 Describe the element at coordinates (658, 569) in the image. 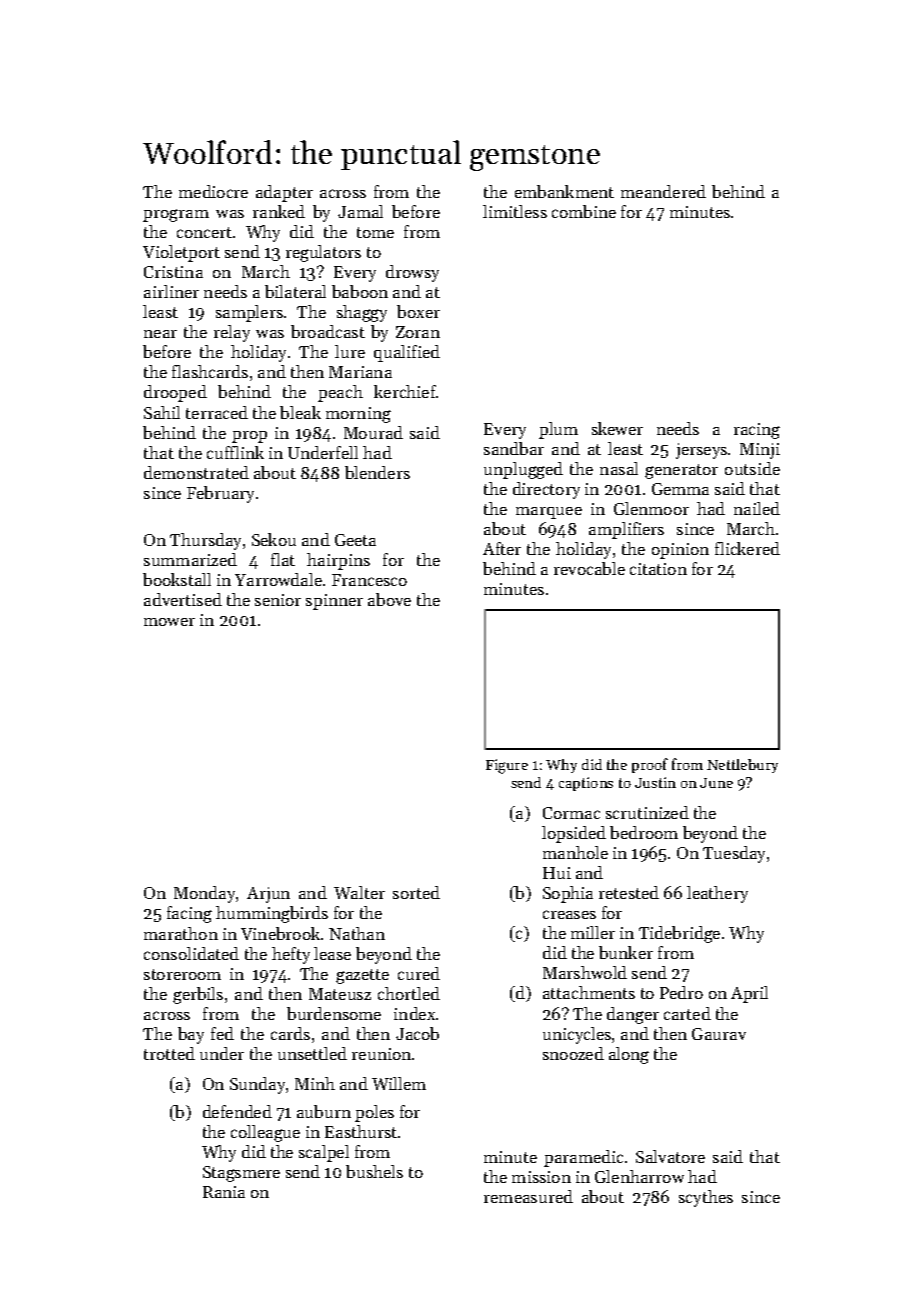

I see `citation` at that location.
